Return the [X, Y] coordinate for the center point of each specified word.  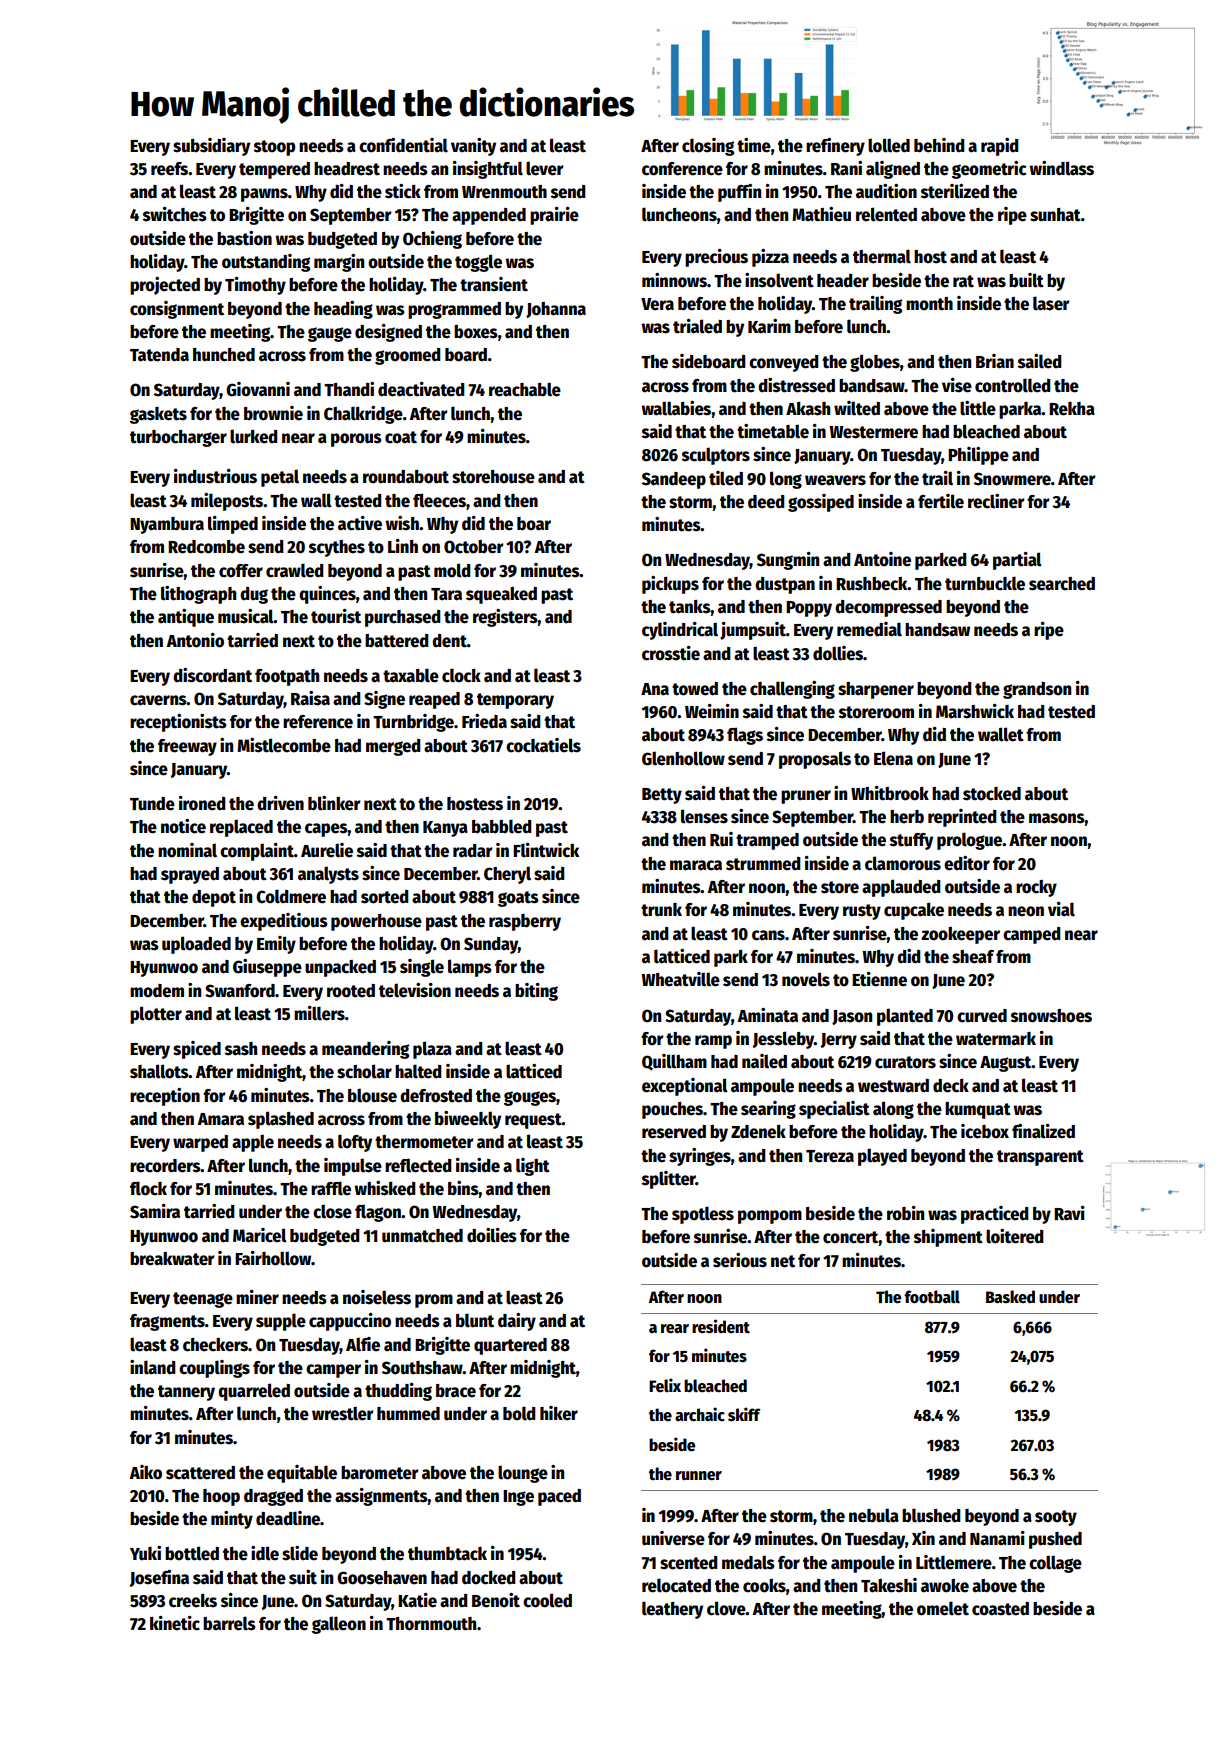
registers [505, 618]
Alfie [363, 1344]
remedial [869, 629]
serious [740, 1260]
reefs [169, 169]
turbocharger [178, 438]
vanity [473, 147]
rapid [1000, 147]
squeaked [501, 595]
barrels [229, 1623]
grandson [1037, 690]
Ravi [1069, 1213]
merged [393, 747]
